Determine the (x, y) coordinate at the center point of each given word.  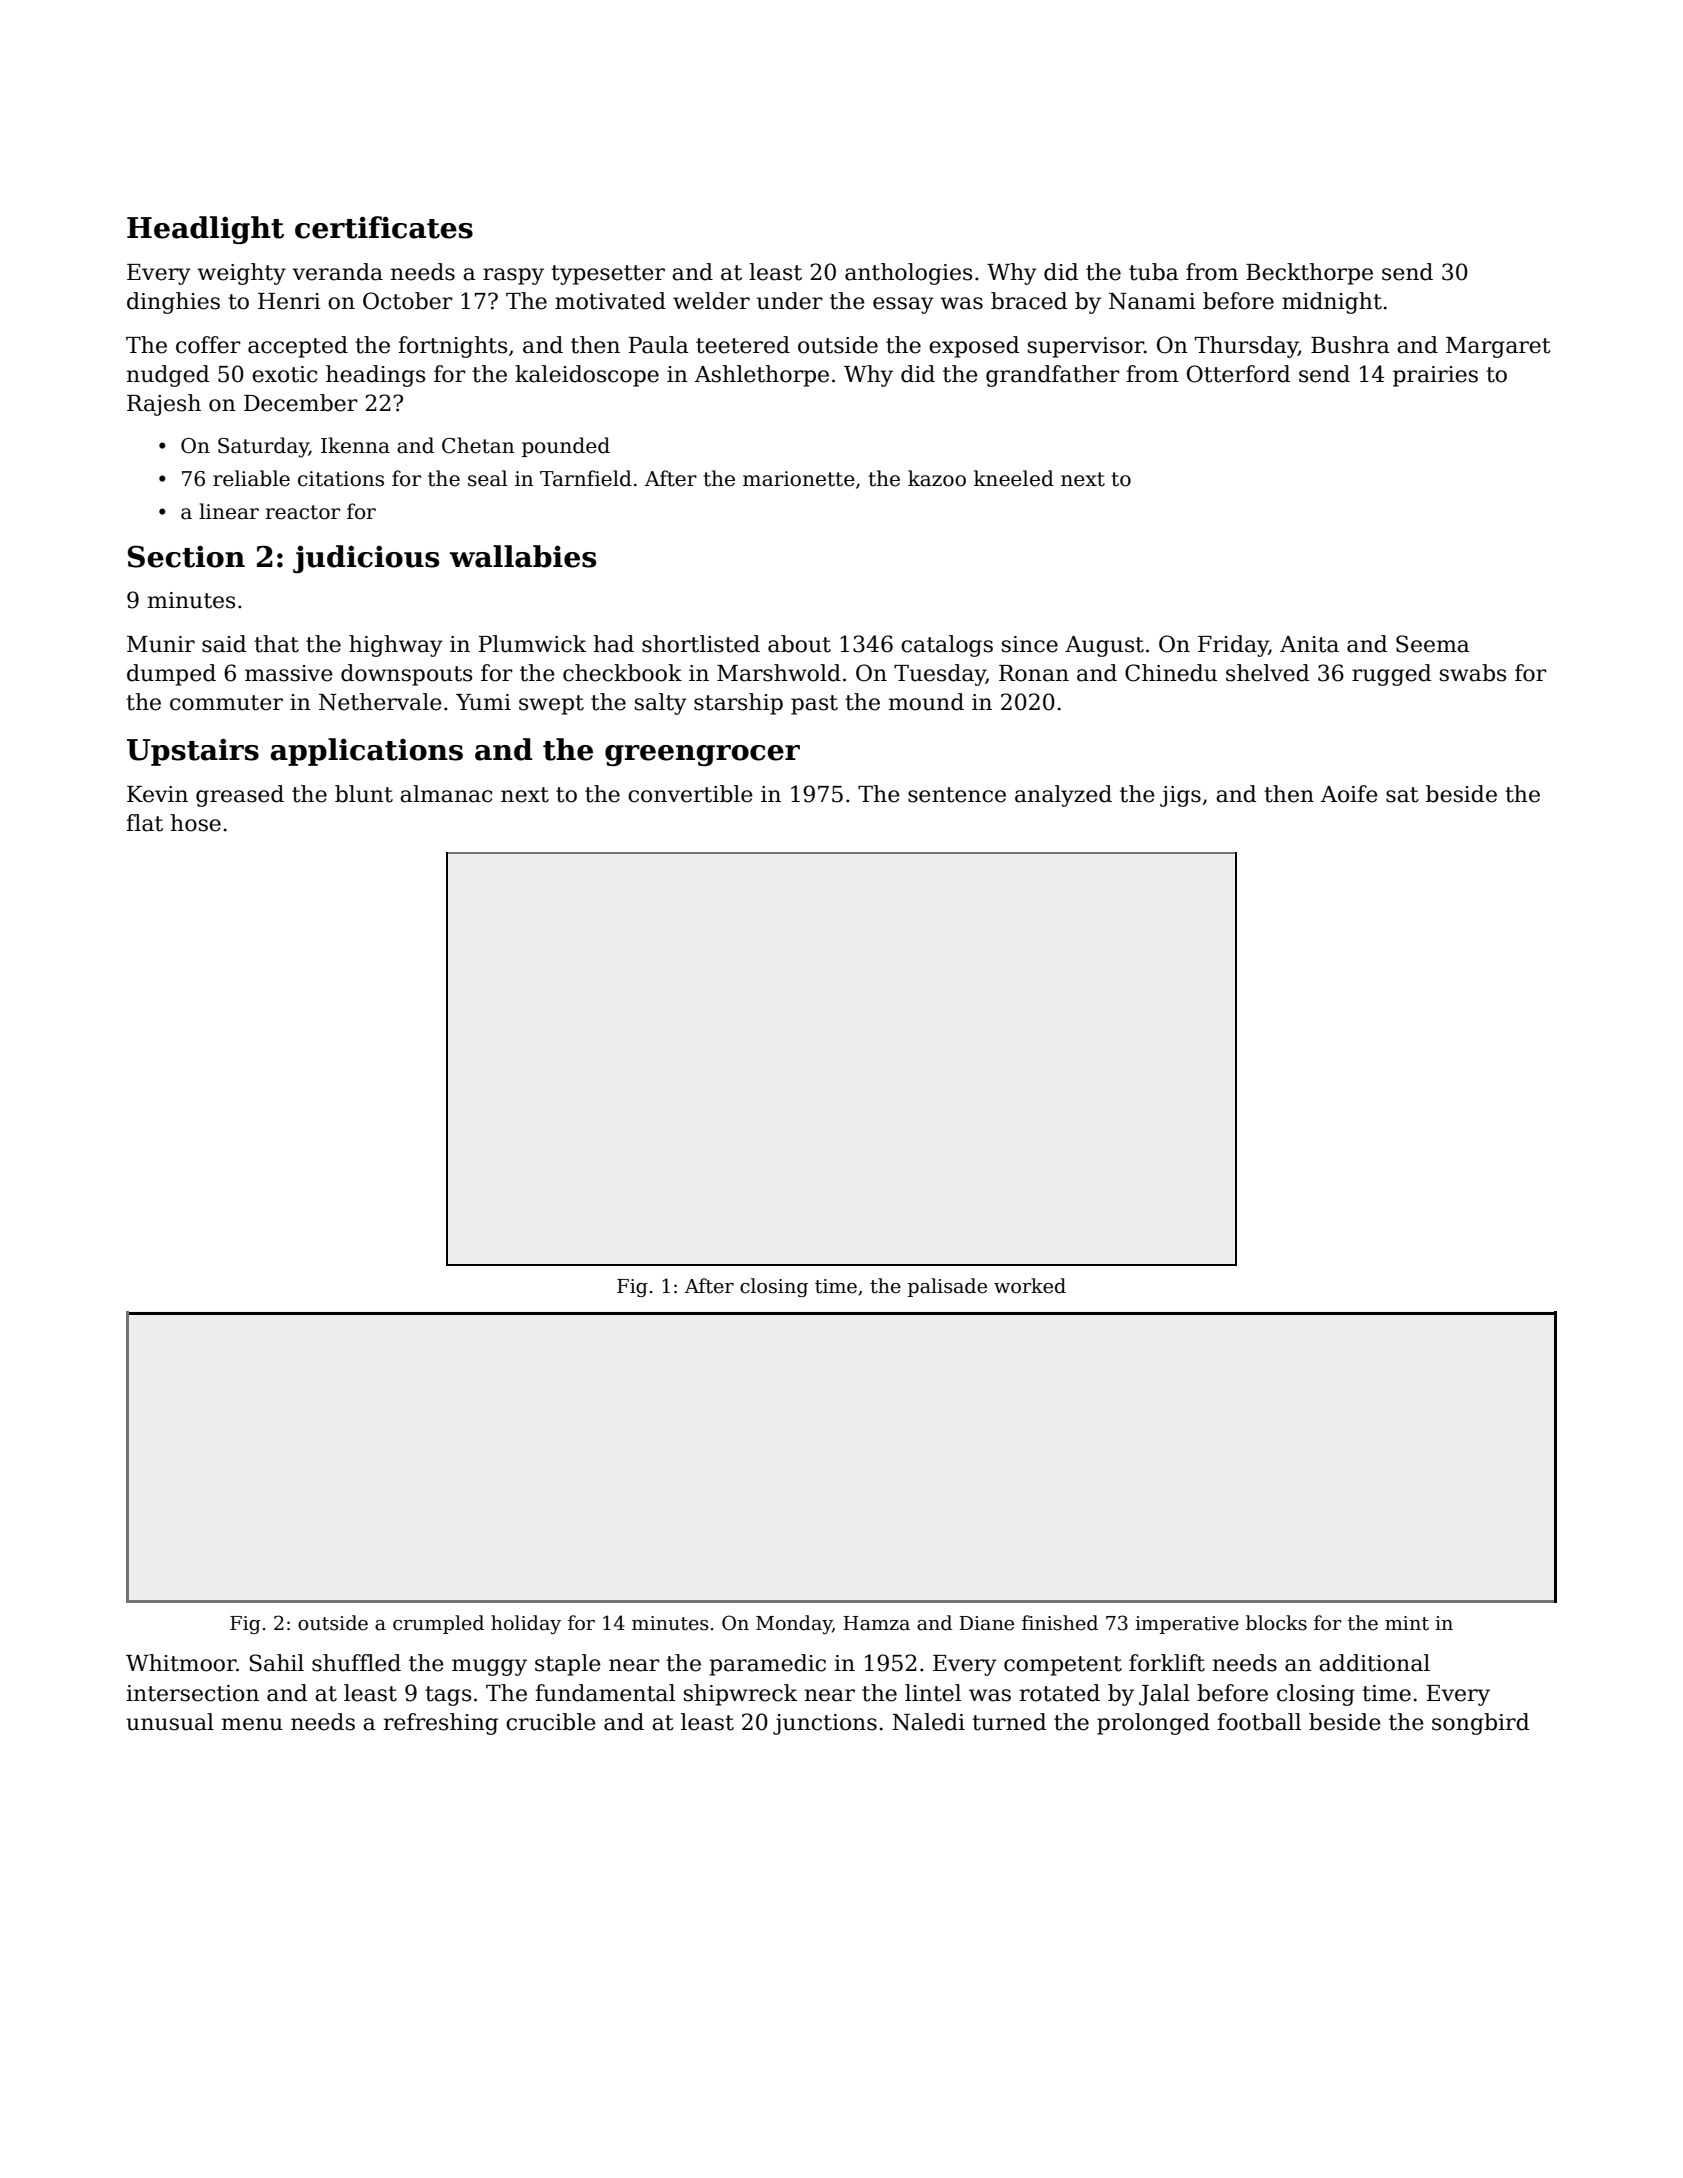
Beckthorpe (1309, 274)
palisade (947, 1287)
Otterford (1238, 374)
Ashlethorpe (762, 376)
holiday (526, 1624)
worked (1030, 1286)
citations (341, 479)
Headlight (205, 230)
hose (196, 823)
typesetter (608, 275)
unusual (170, 1722)
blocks (1276, 1623)
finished (1060, 1623)
